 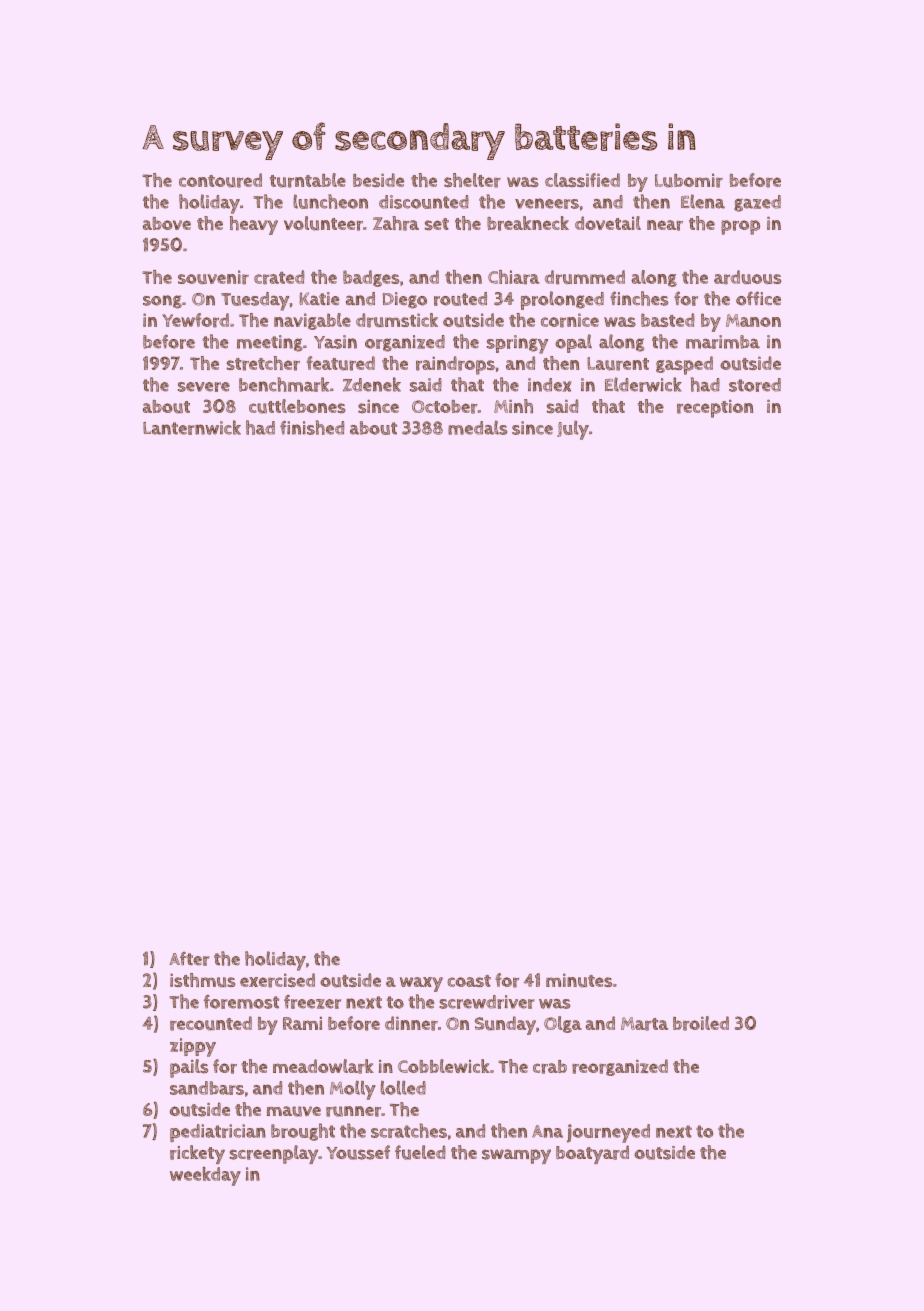 What do you see at coordinates (513, 406) in the document?
I see `Minh` at bounding box center [513, 406].
